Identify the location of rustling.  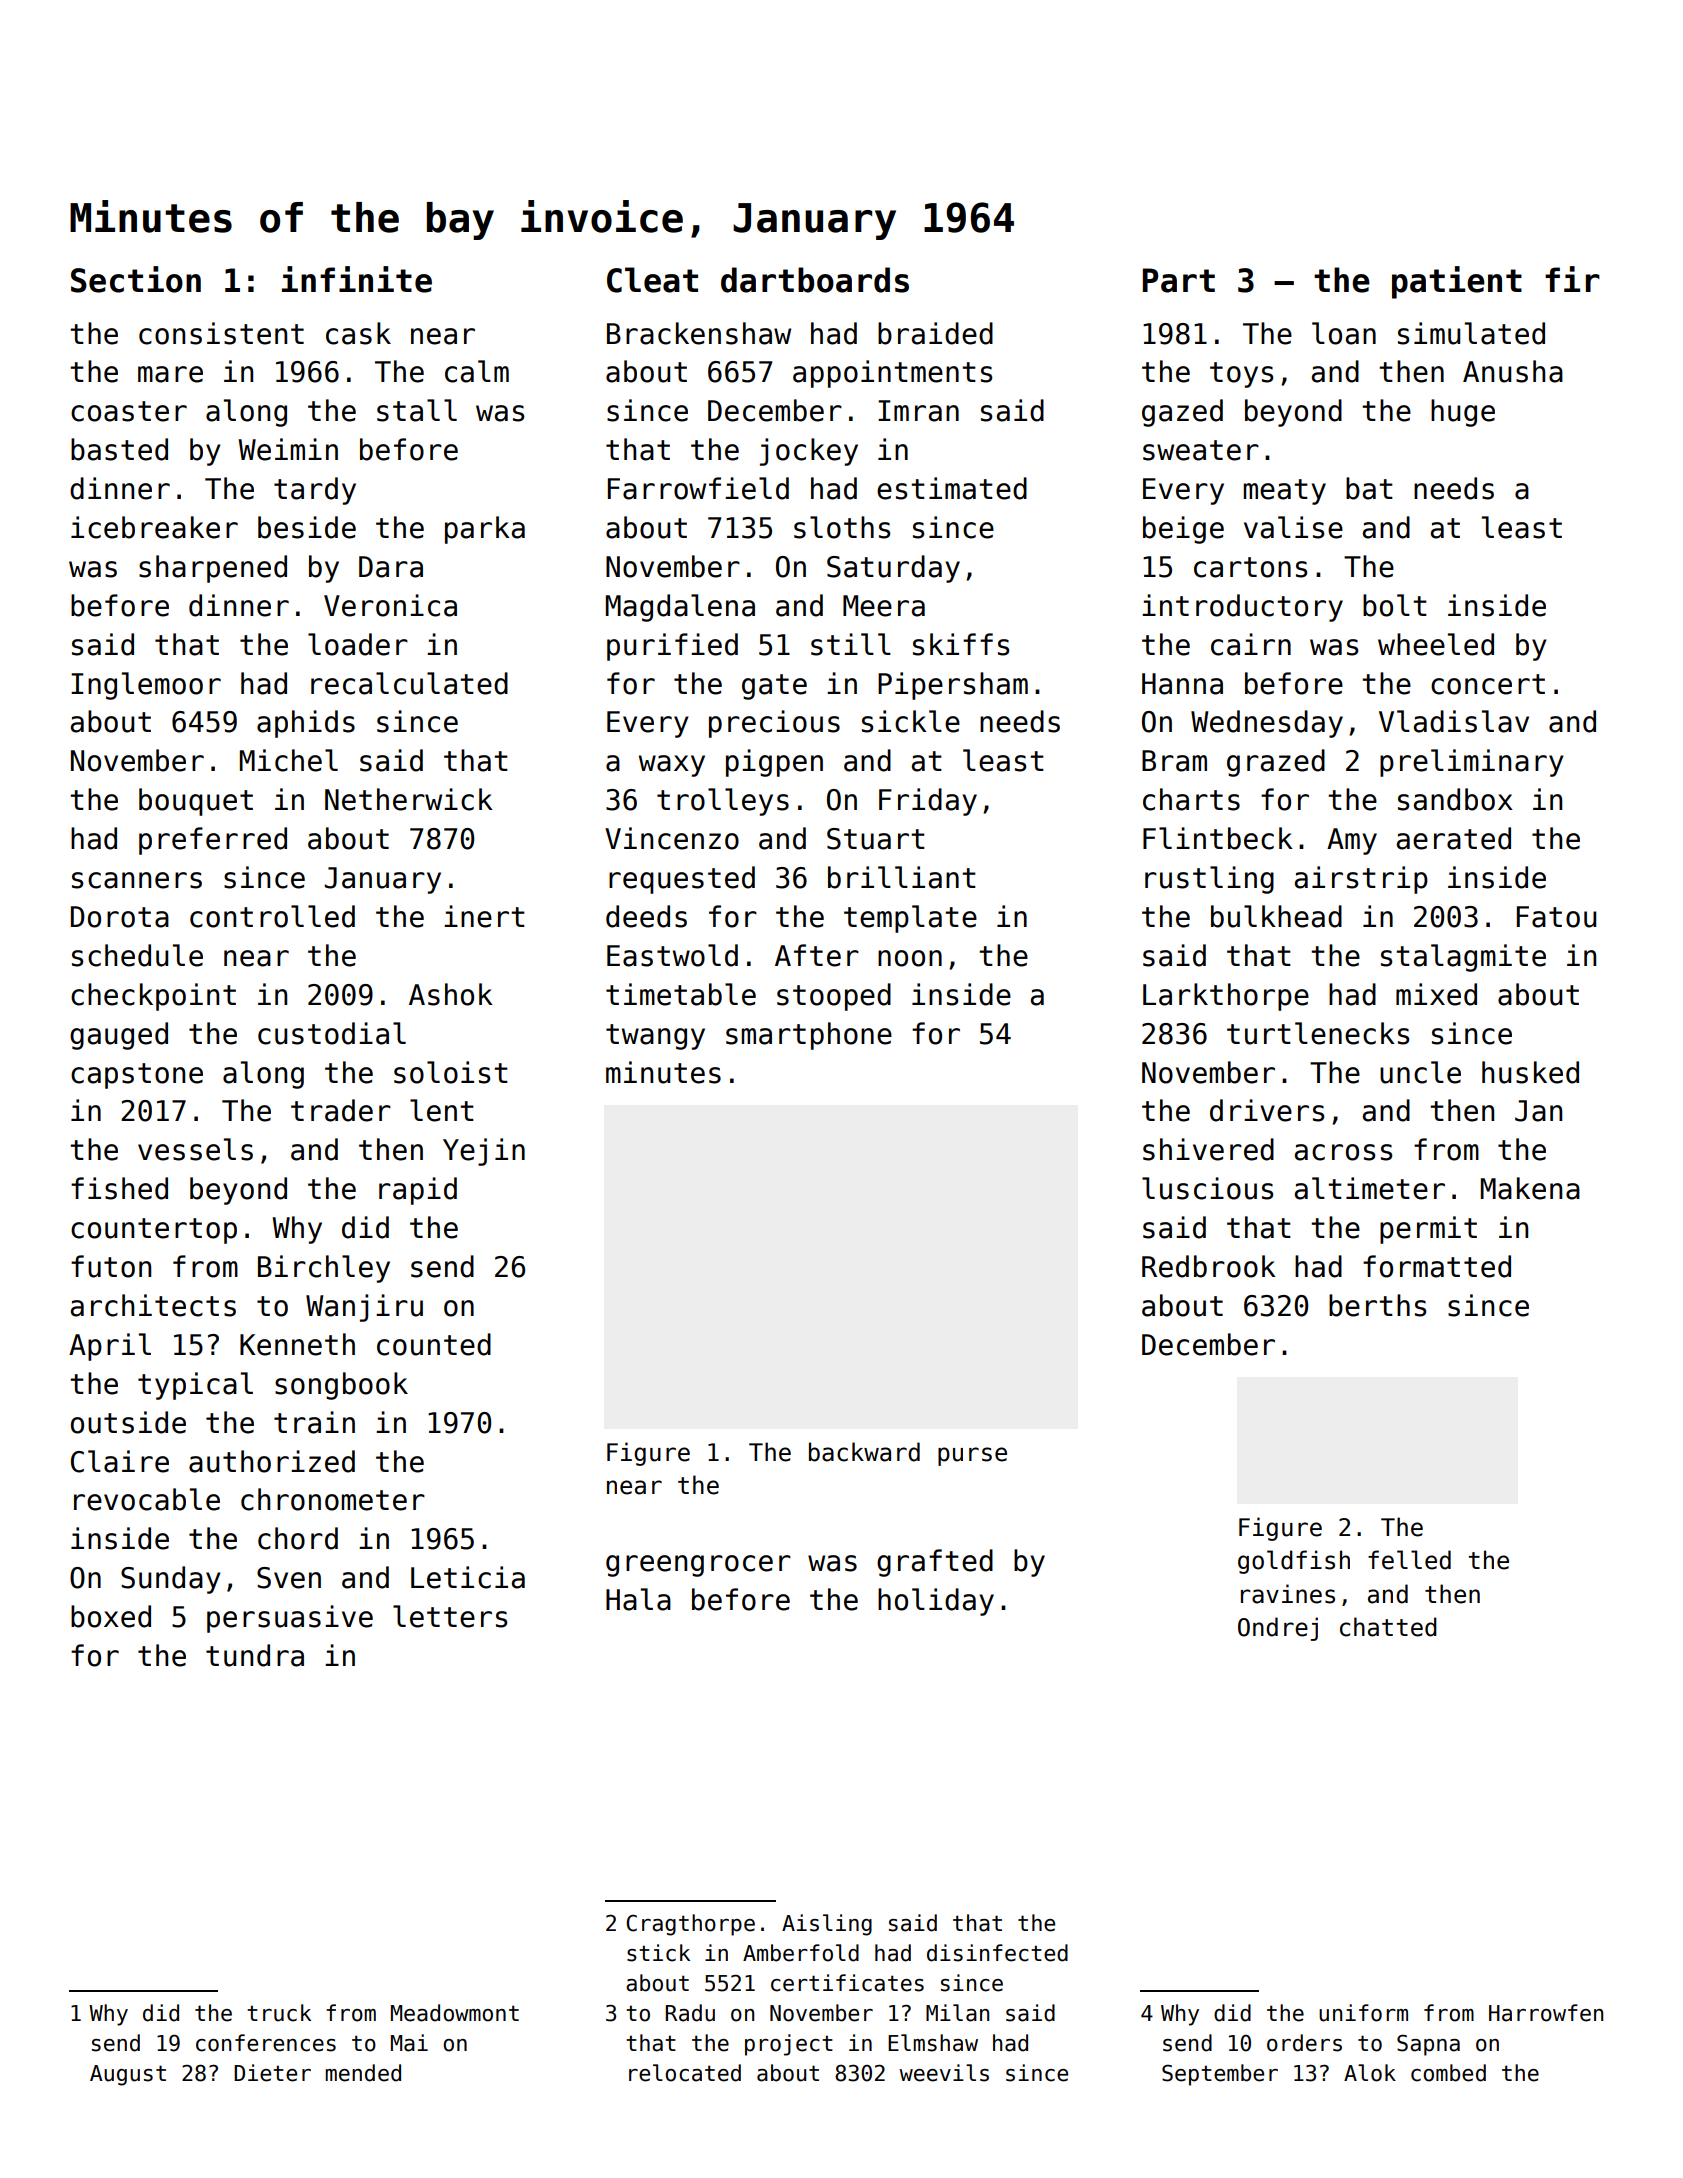
(1209, 880).
